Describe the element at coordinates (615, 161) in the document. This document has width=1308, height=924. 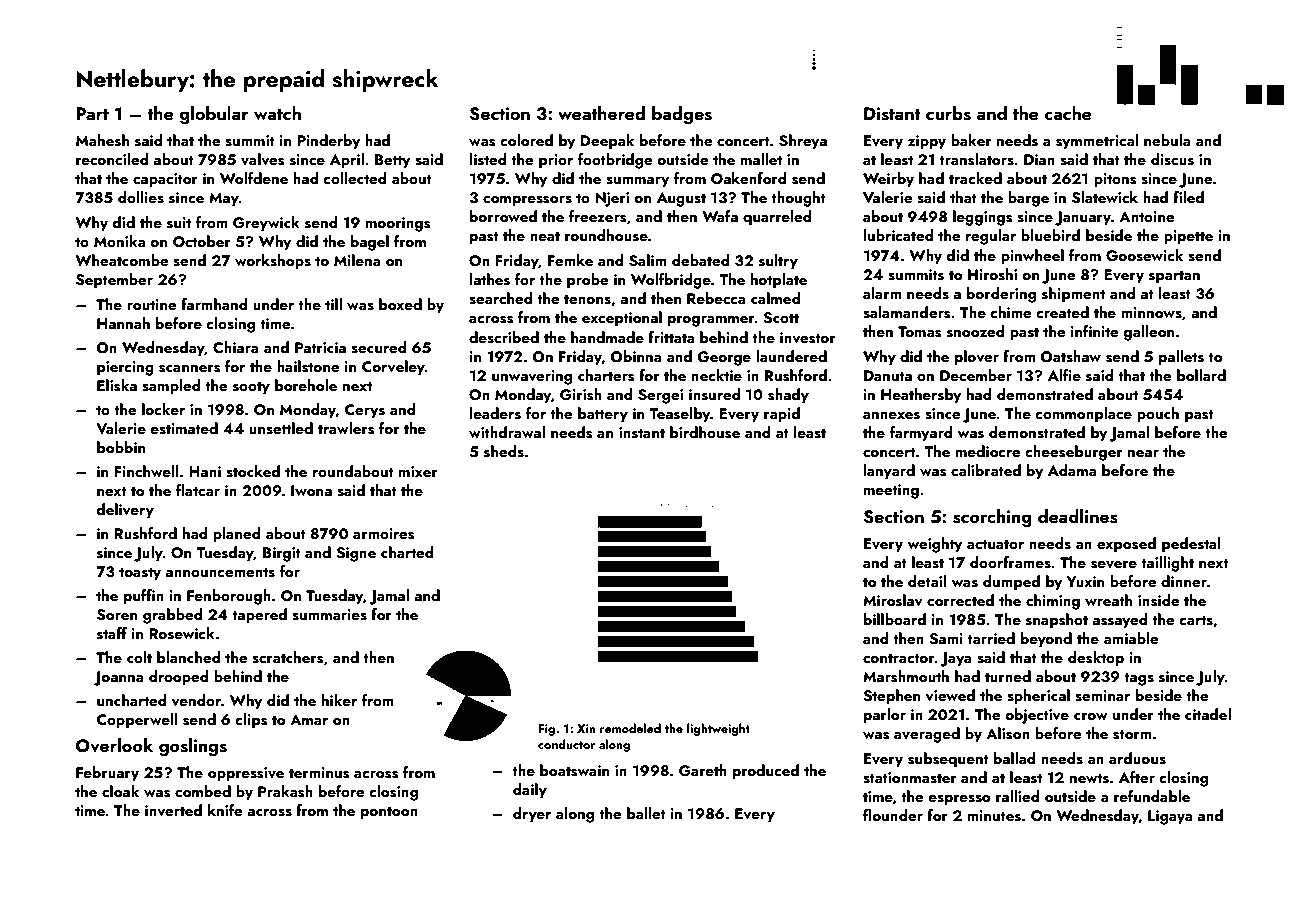
I see `footbridge` at that location.
